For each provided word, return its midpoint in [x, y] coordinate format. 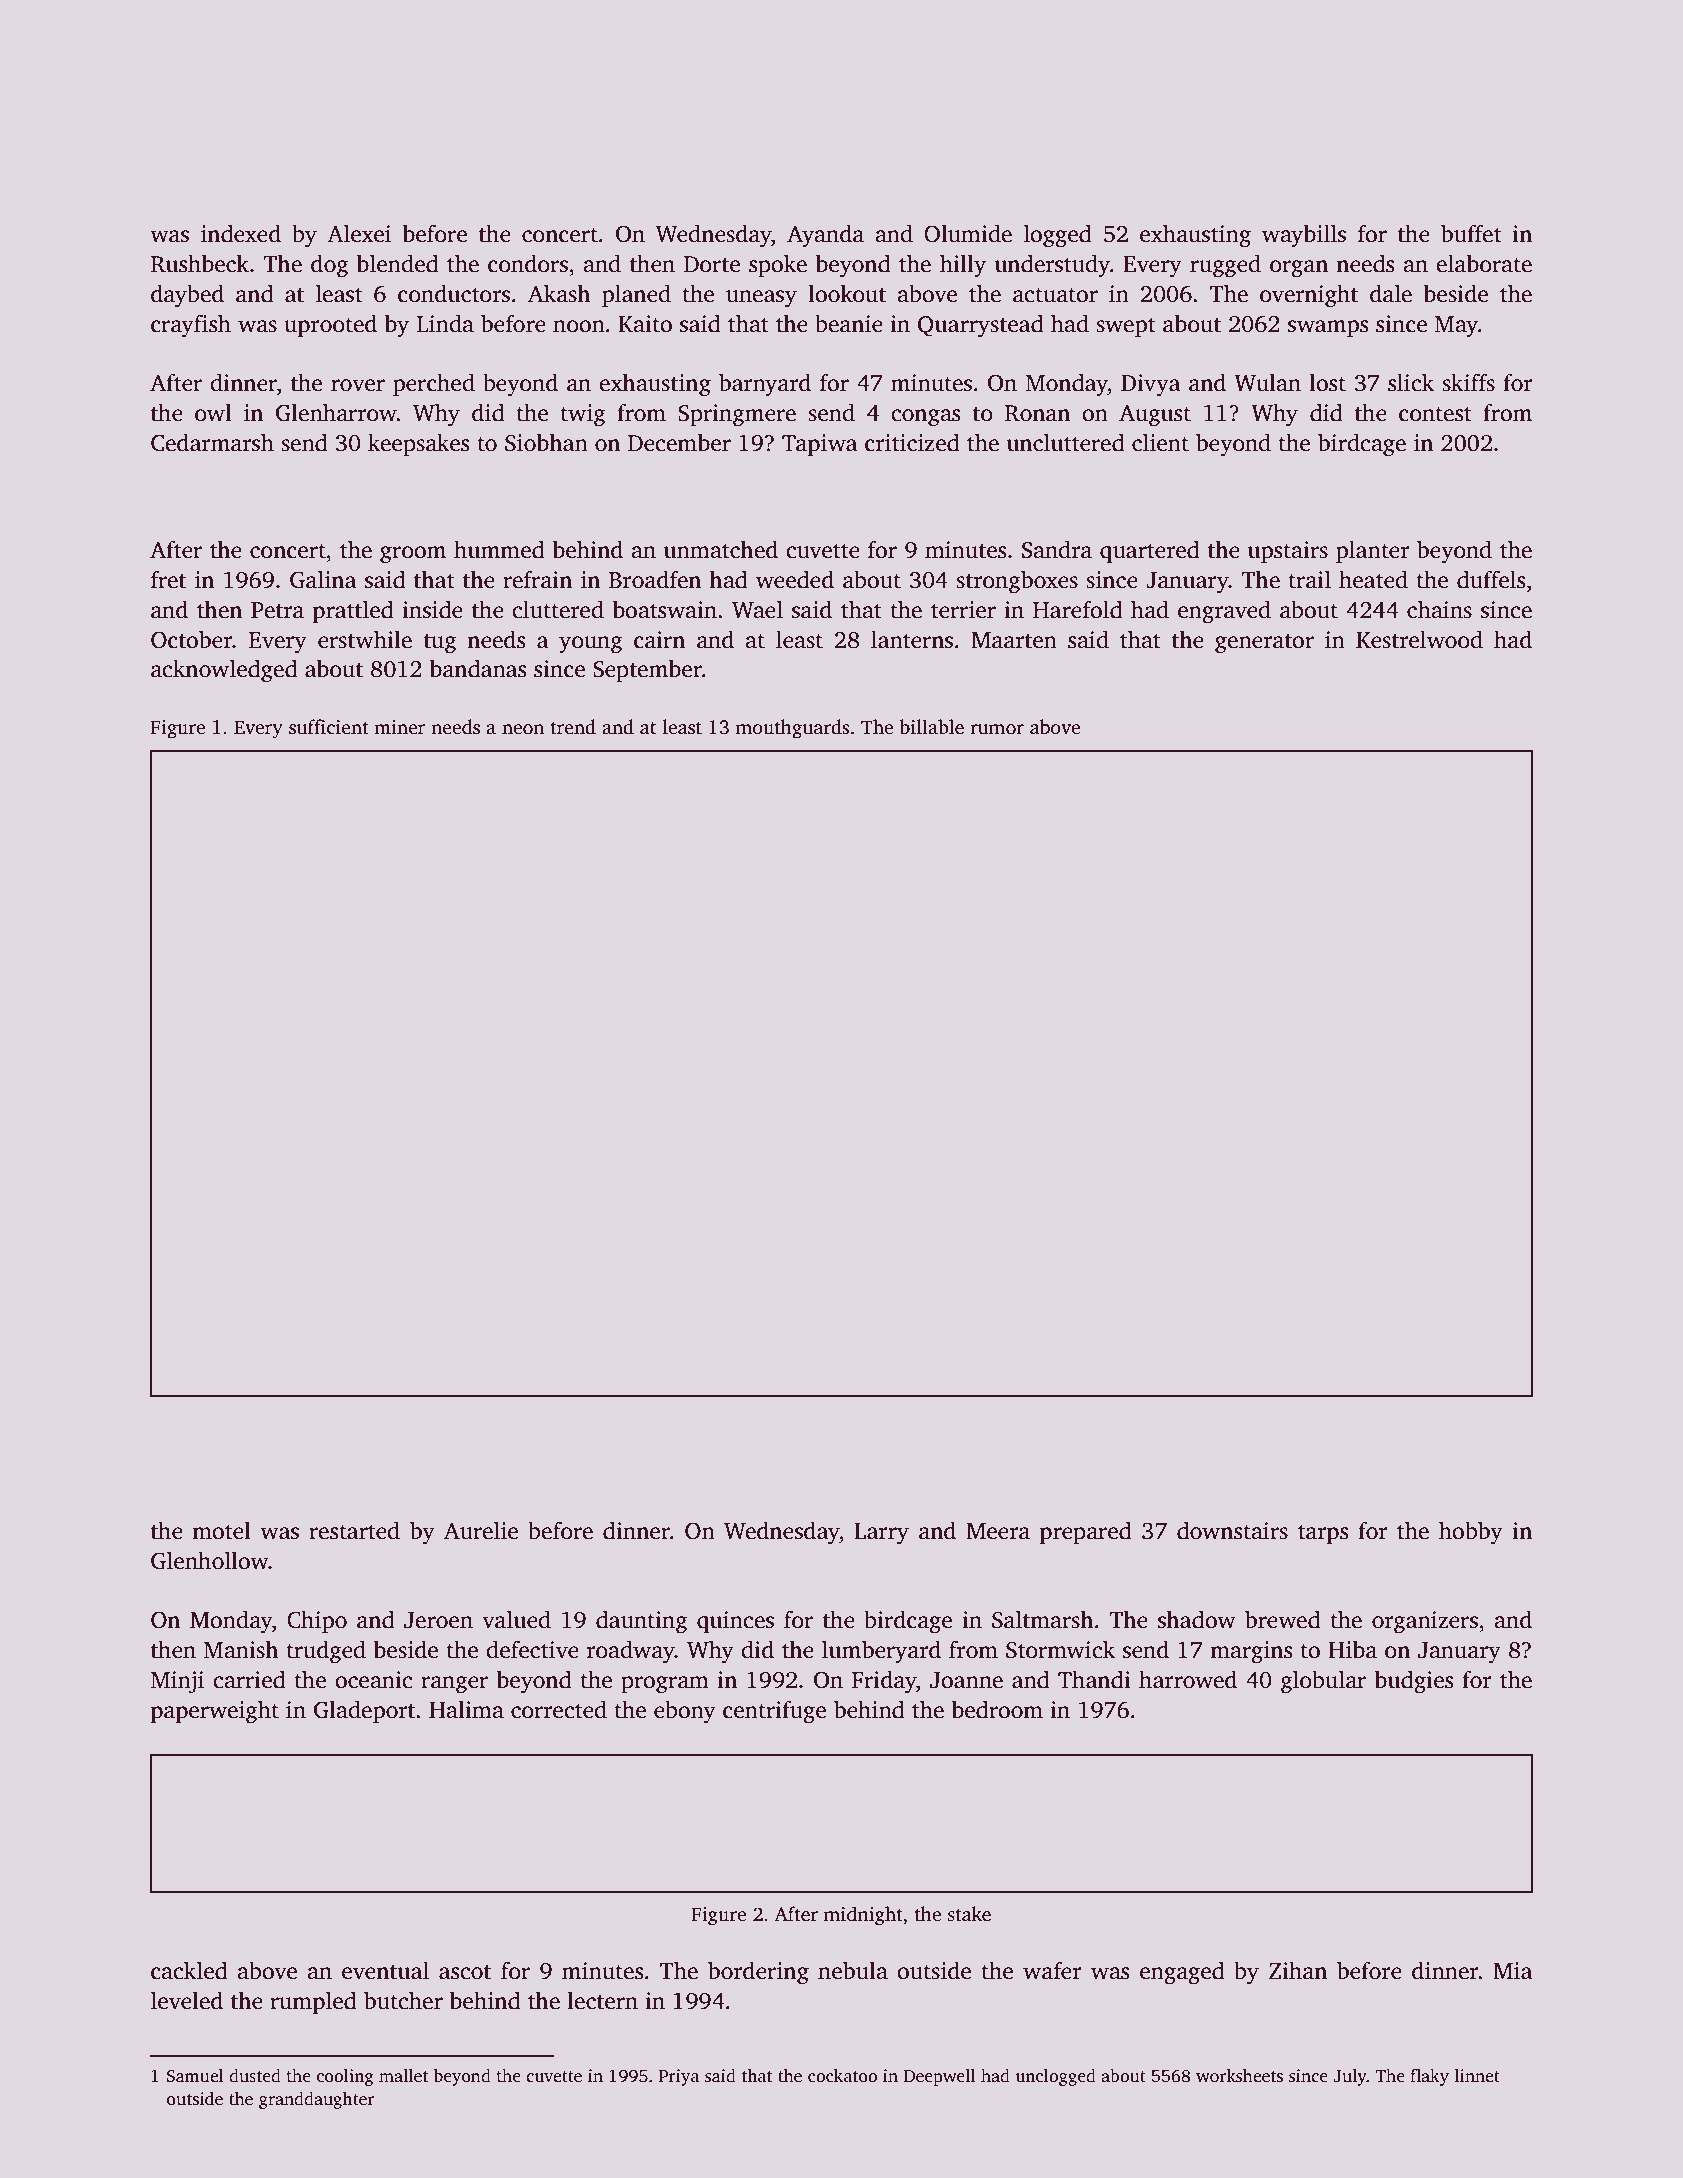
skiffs [1468, 382]
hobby [1471, 1533]
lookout [847, 293]
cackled [189, 1970]
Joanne [966, 1680]
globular [1323, 1682]
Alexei [359, 233]
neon [523, 729]
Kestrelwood [1419, 639]
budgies [1414, 1682]
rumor [997, 729]
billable [931, 727]
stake [969, 1914]
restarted [354, 1530]
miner [400, 727]
